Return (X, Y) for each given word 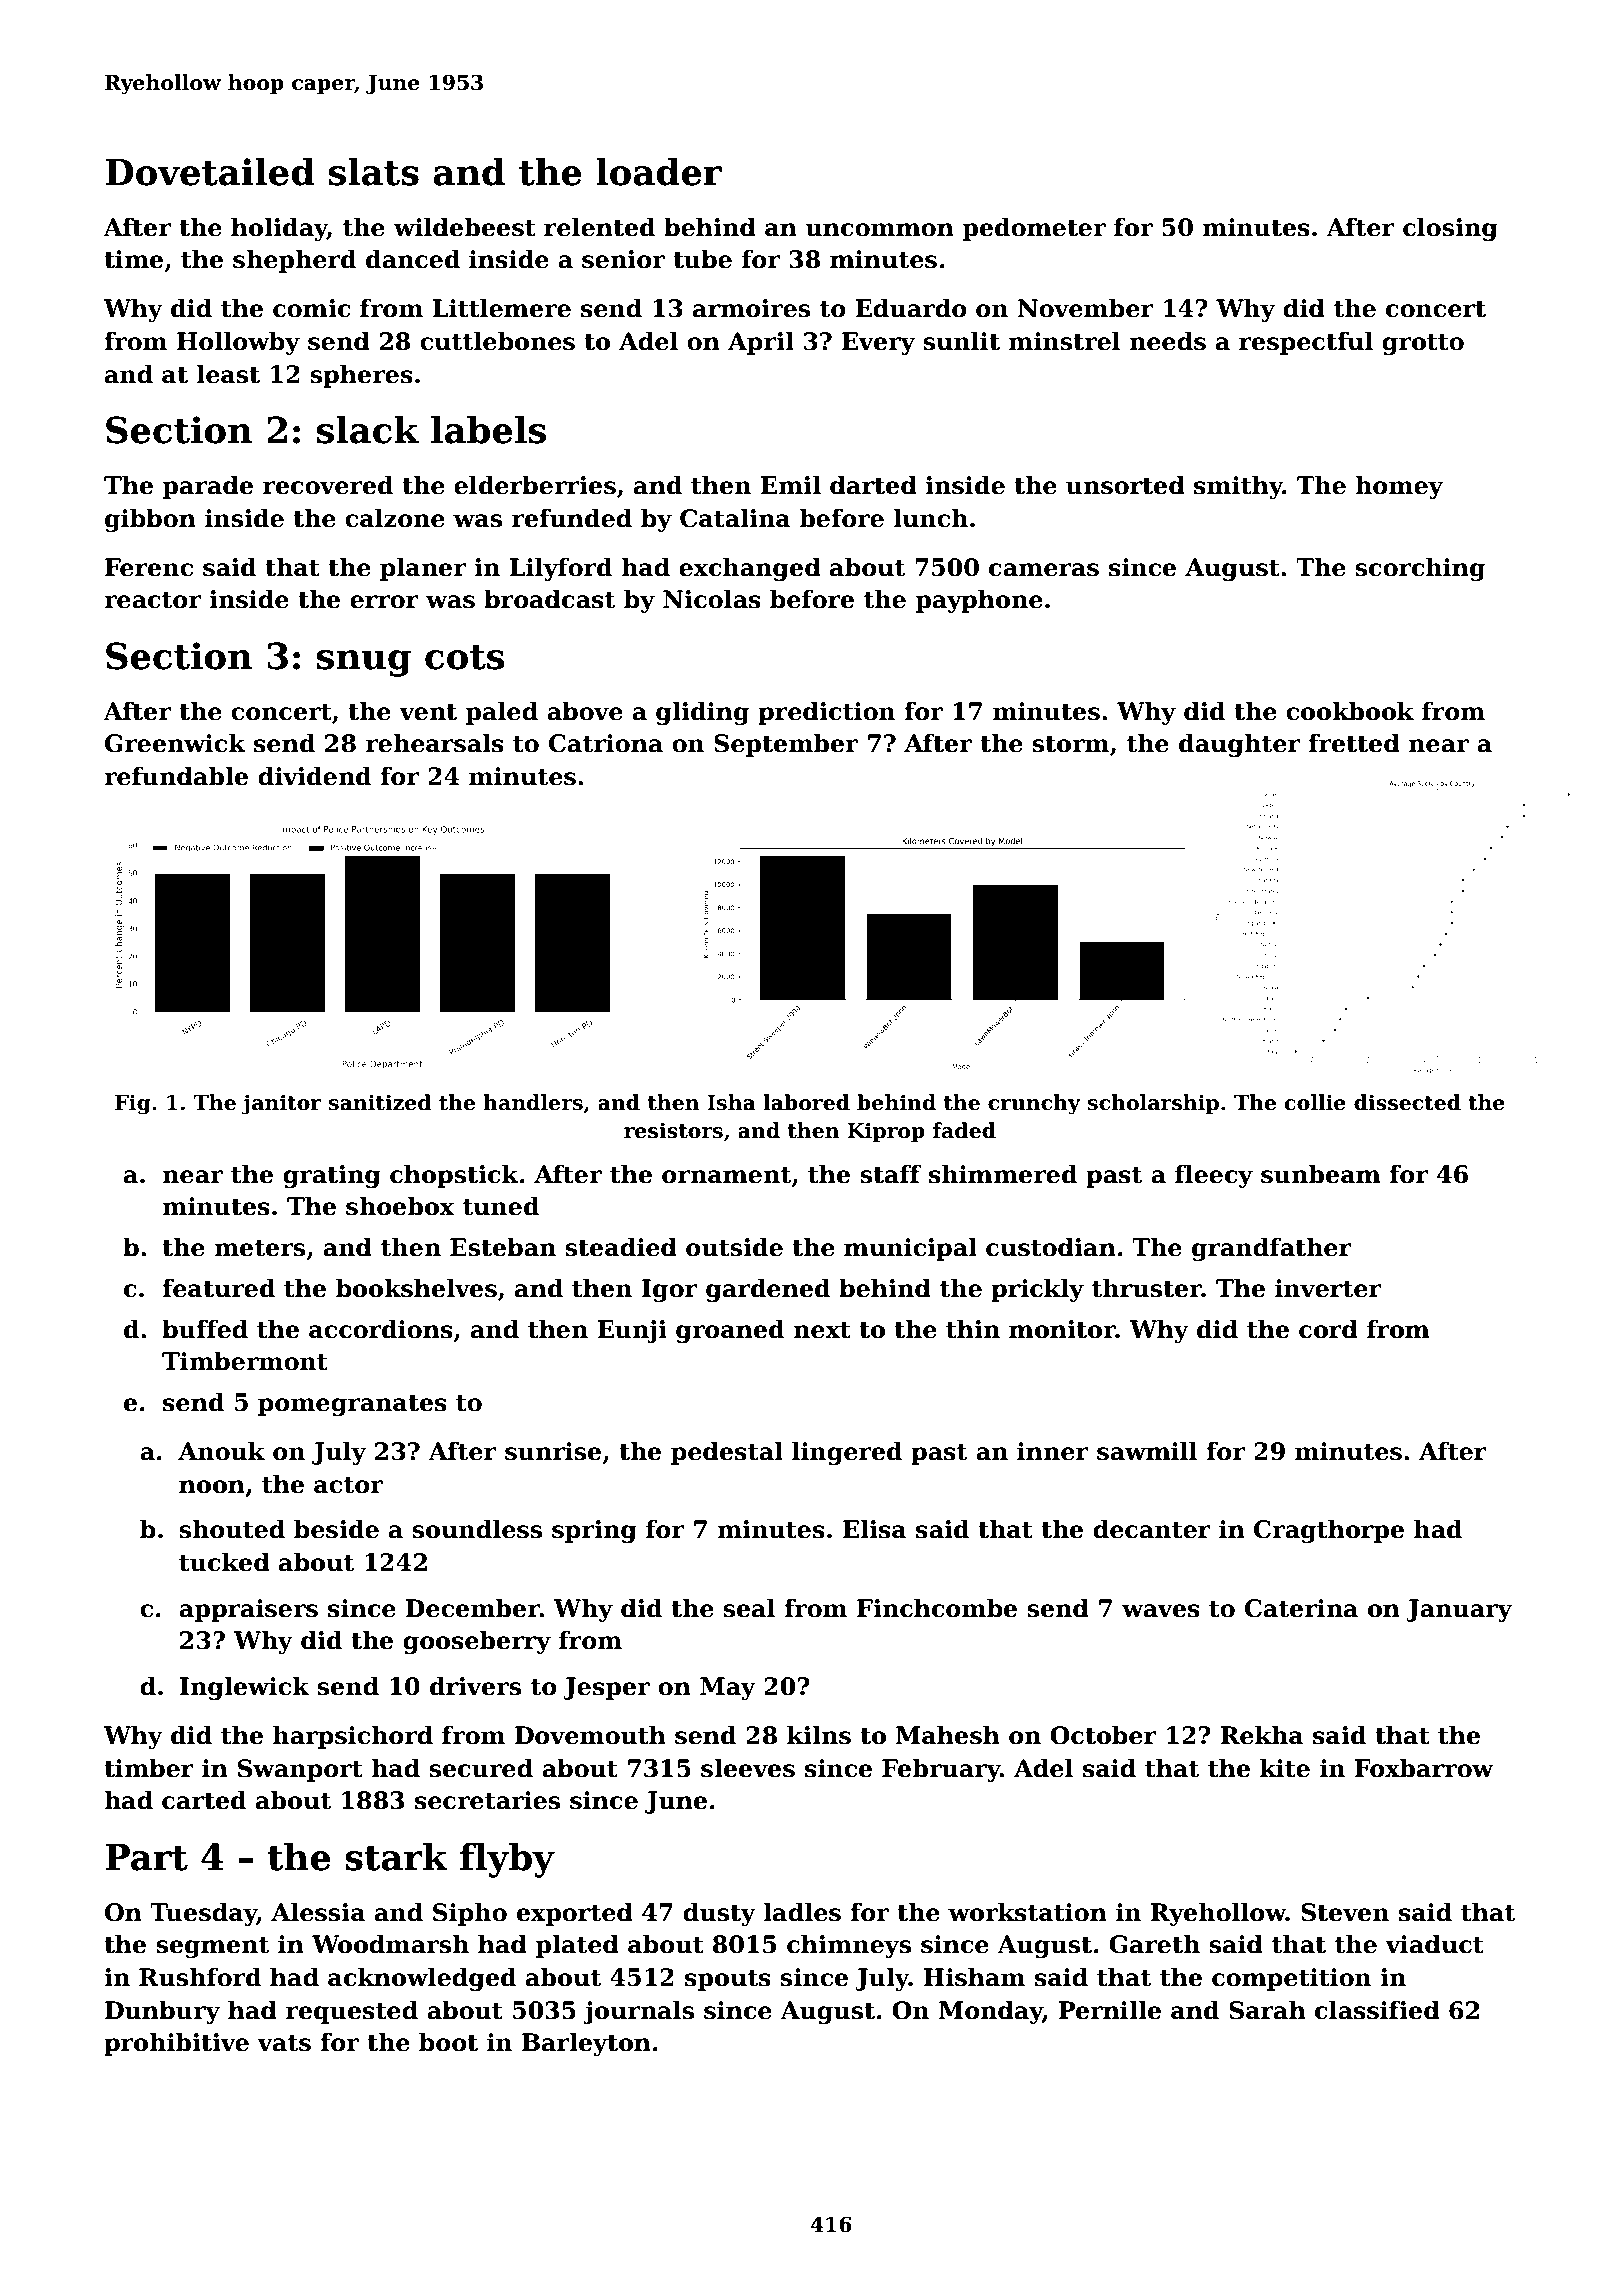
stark (396, 1857)
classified (1377, 2010)
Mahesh (948, 1735)
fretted (1354, 743)
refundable (176, 776)
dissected (1407, 1102)
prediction (826, 713)
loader (659, 172)
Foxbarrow (1424, 1768)
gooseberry (477, 1642)
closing (1450, 229)
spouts (728, 1980)
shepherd (294, 261)
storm (1070, 744)
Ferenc (149, 567)
